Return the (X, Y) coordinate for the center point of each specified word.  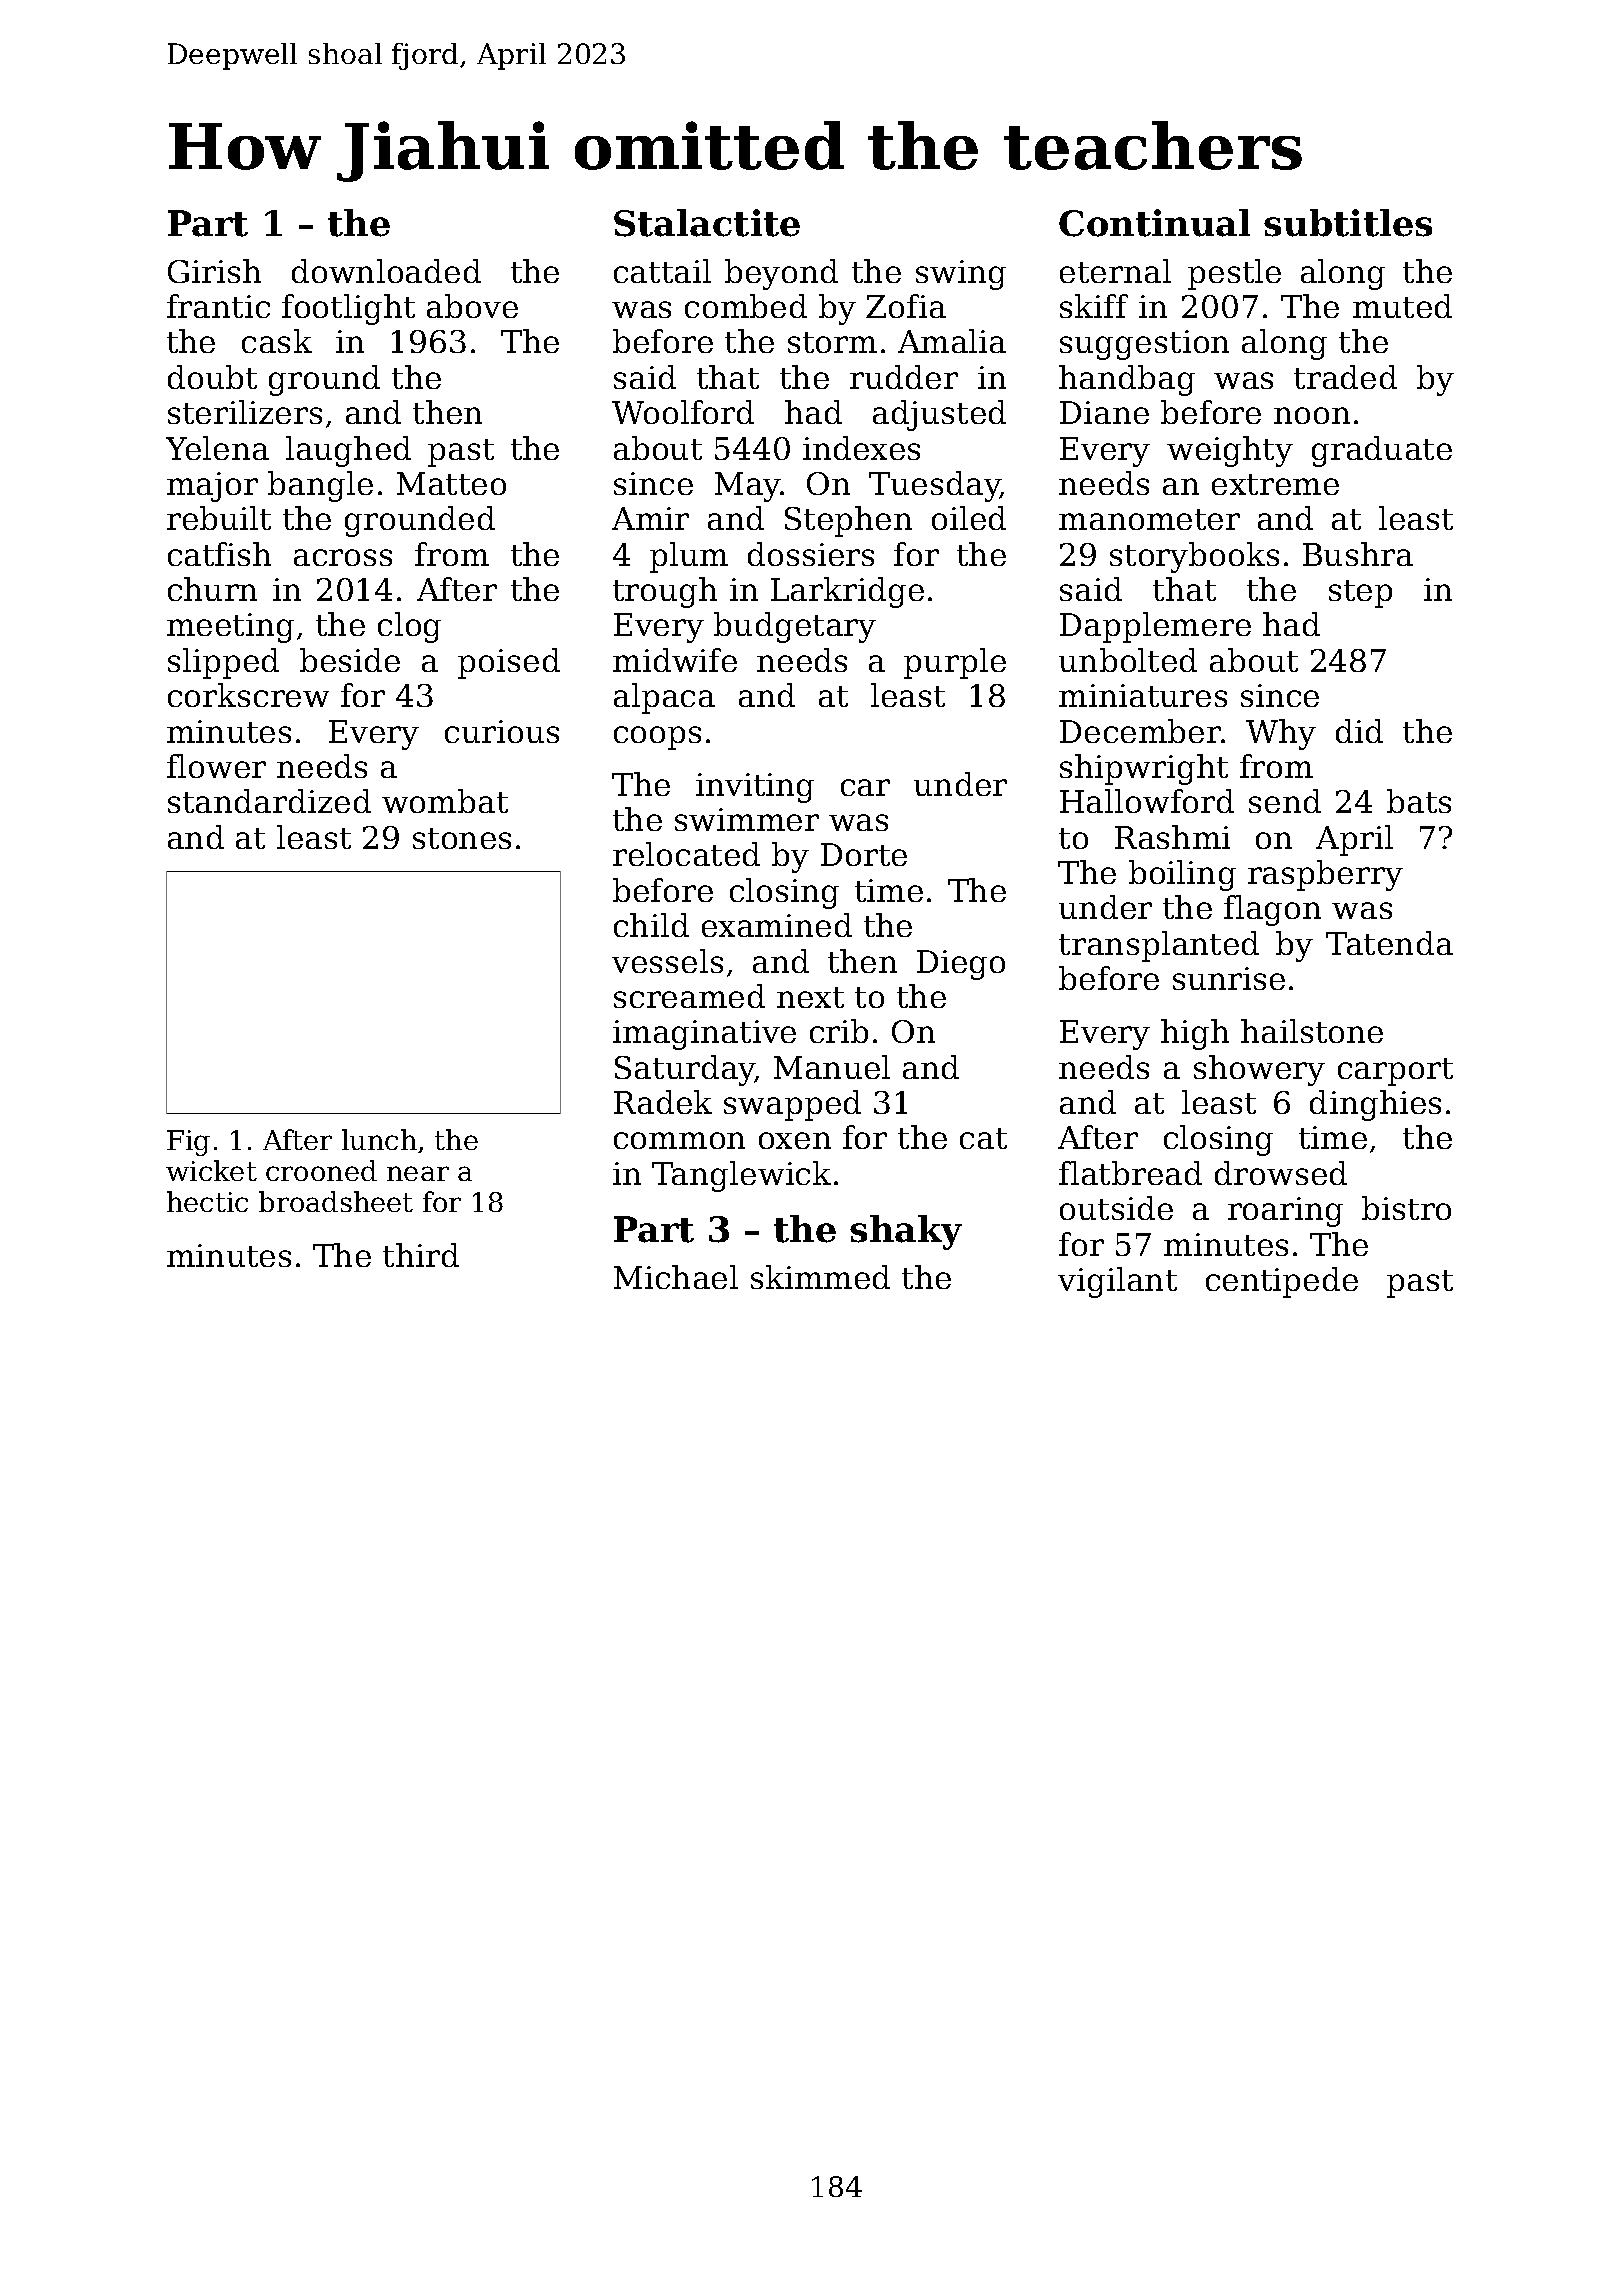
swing (961, 275)
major (212, 487)
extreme (1275, 484)
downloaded (386, 271)
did (1359, 731)
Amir (650, 518)
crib (839, 1031)
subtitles (1348, 223)
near (418, 1173)
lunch (379, 1139)
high (1195, 1034)
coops (657, 738)
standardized (269, 801)
